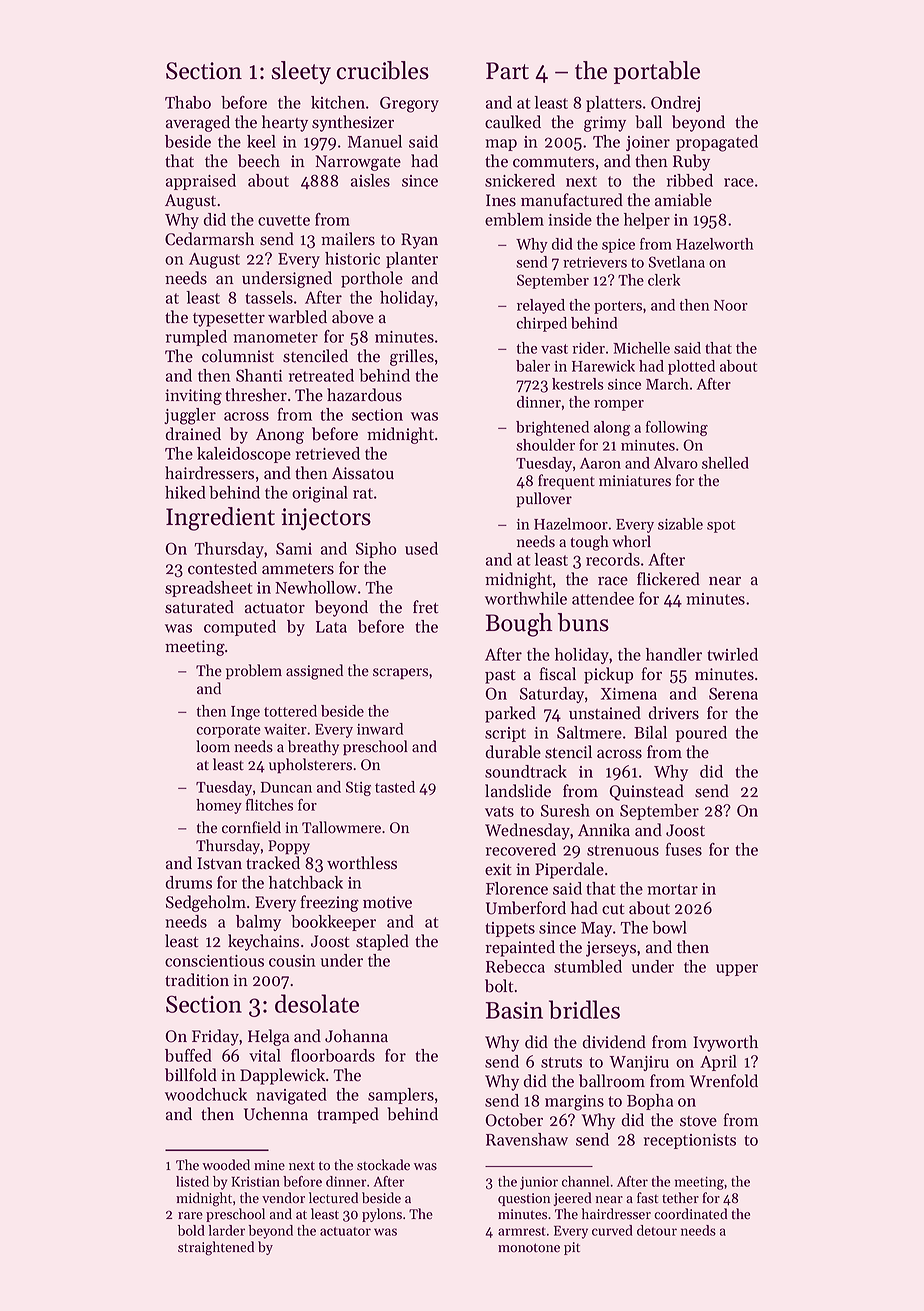  What do you see at coordinates (507, 71) in the screenshot?
I see `Part` at bounding box center [507, 71].
